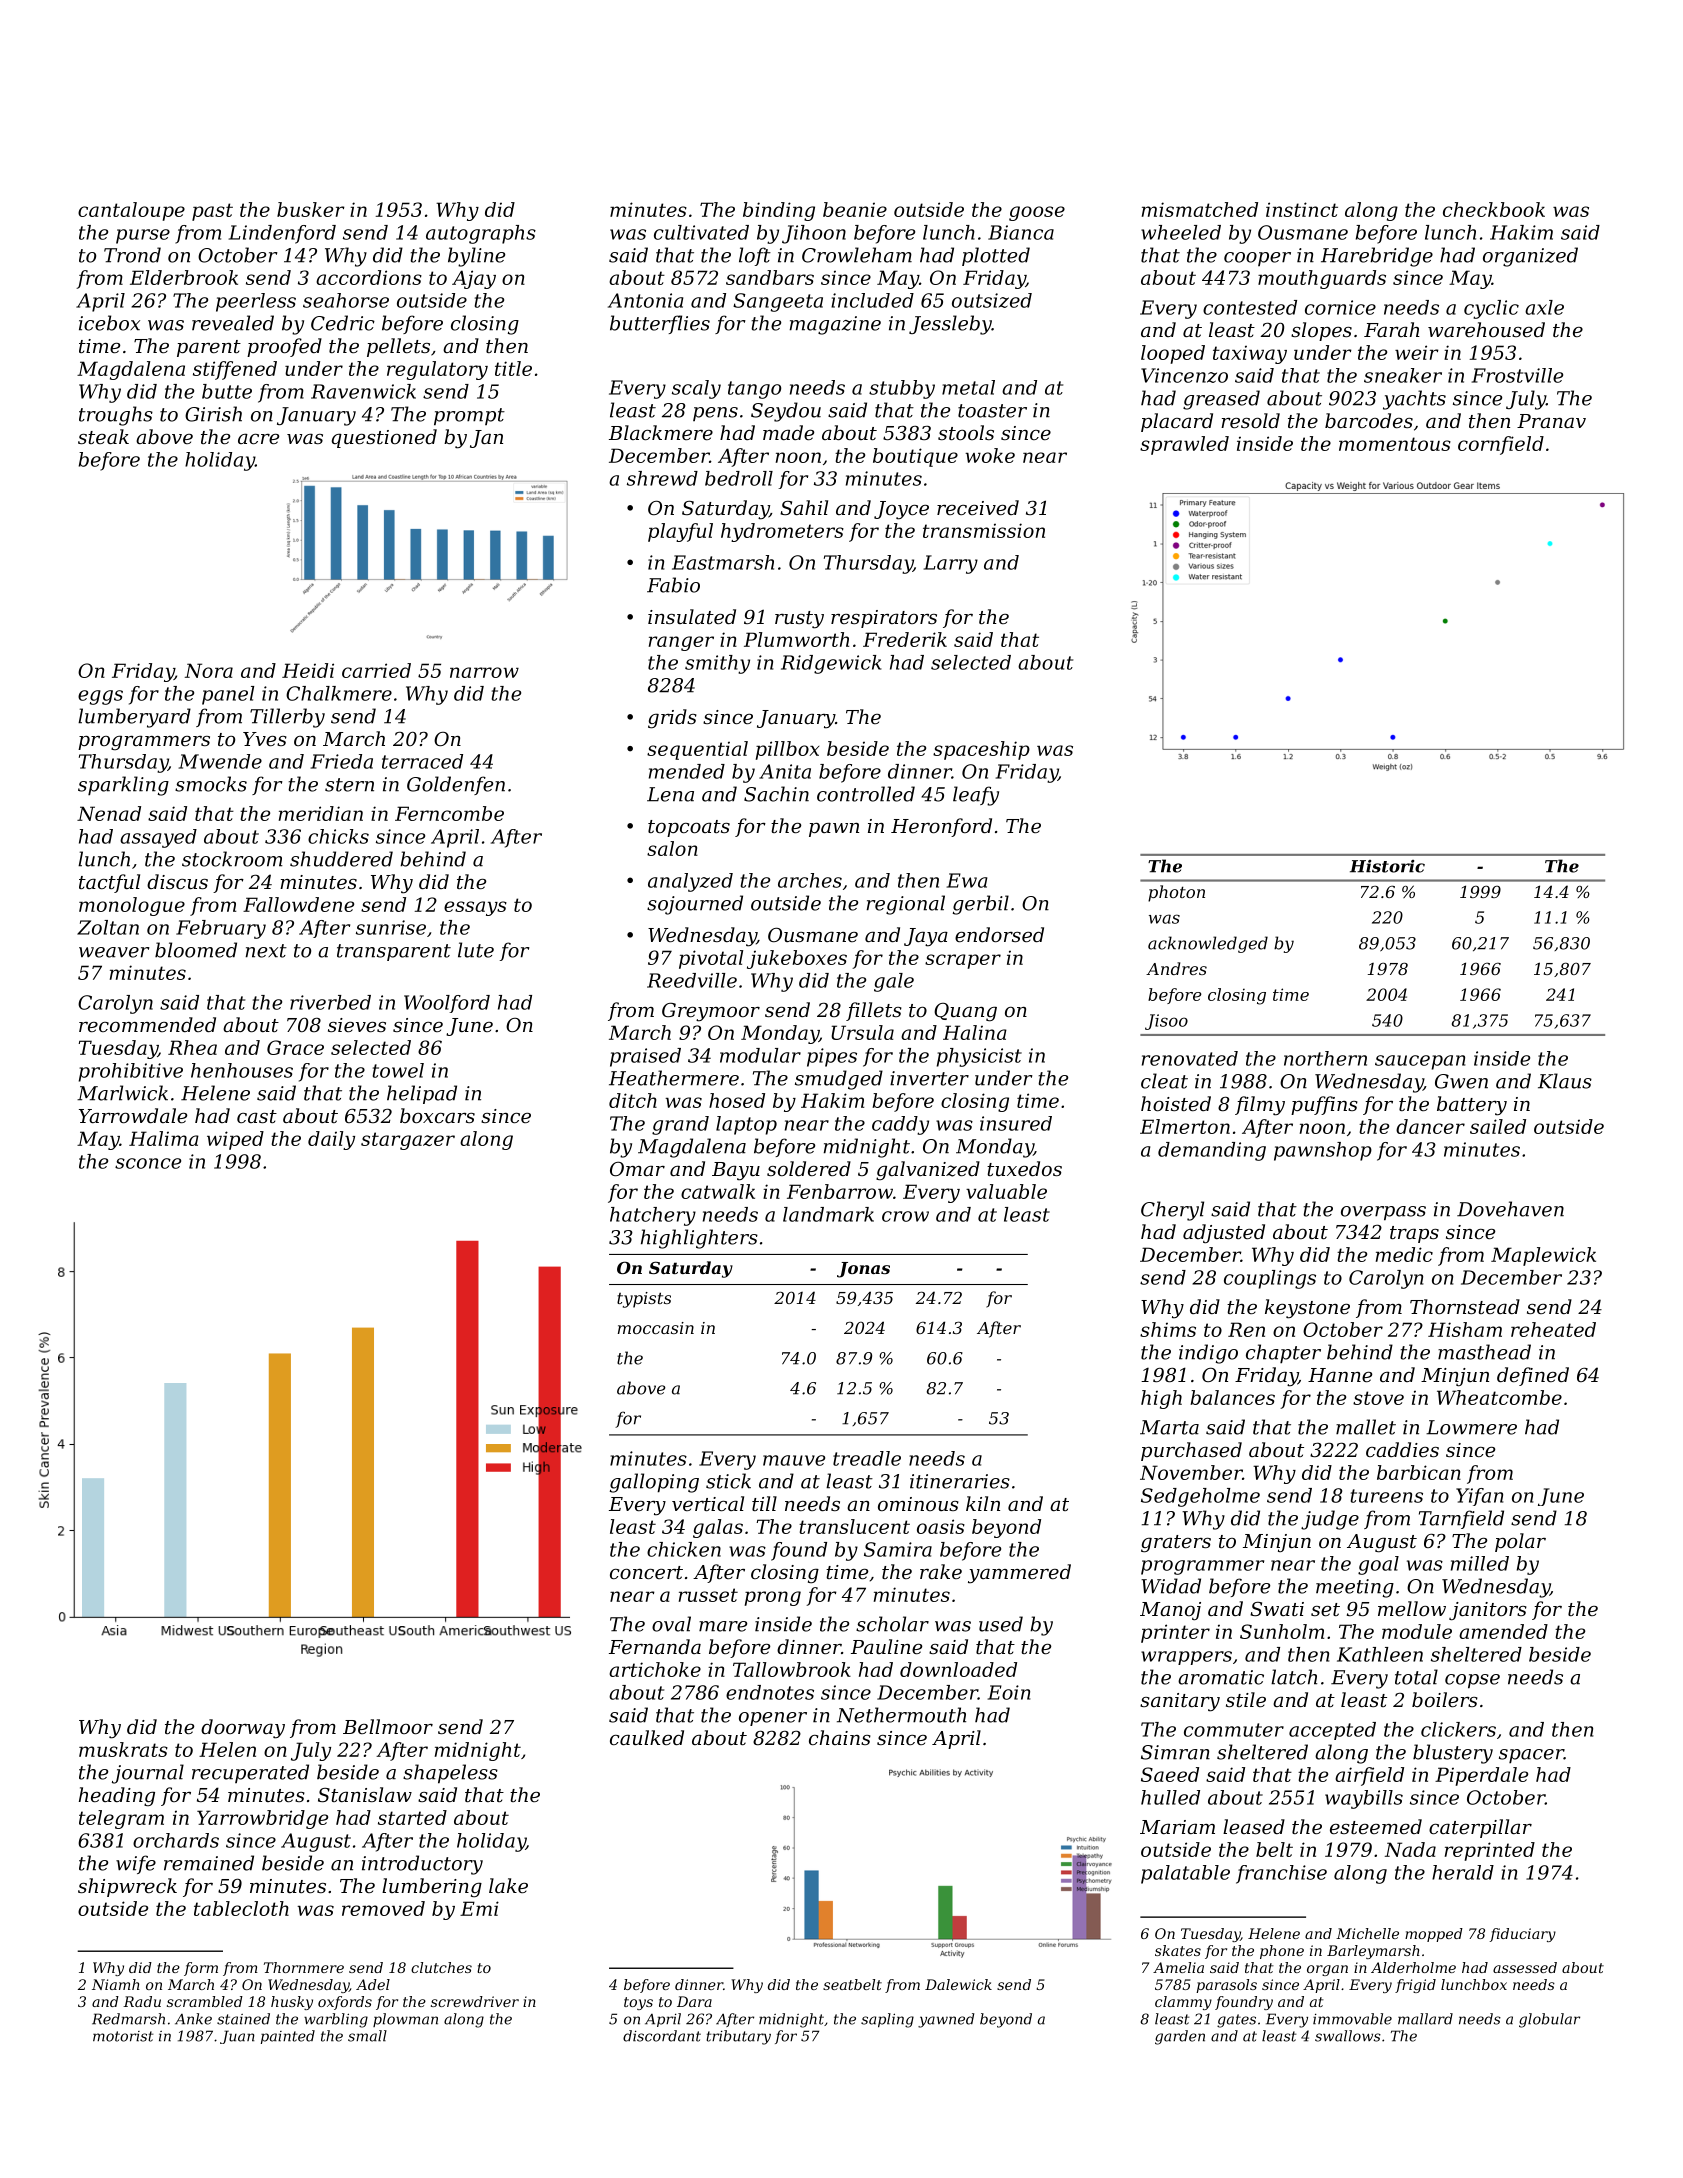 Image resolution: width=1683 pixels, height=2178 pixels. I want to click on Marta, so click(1169, 1427).
